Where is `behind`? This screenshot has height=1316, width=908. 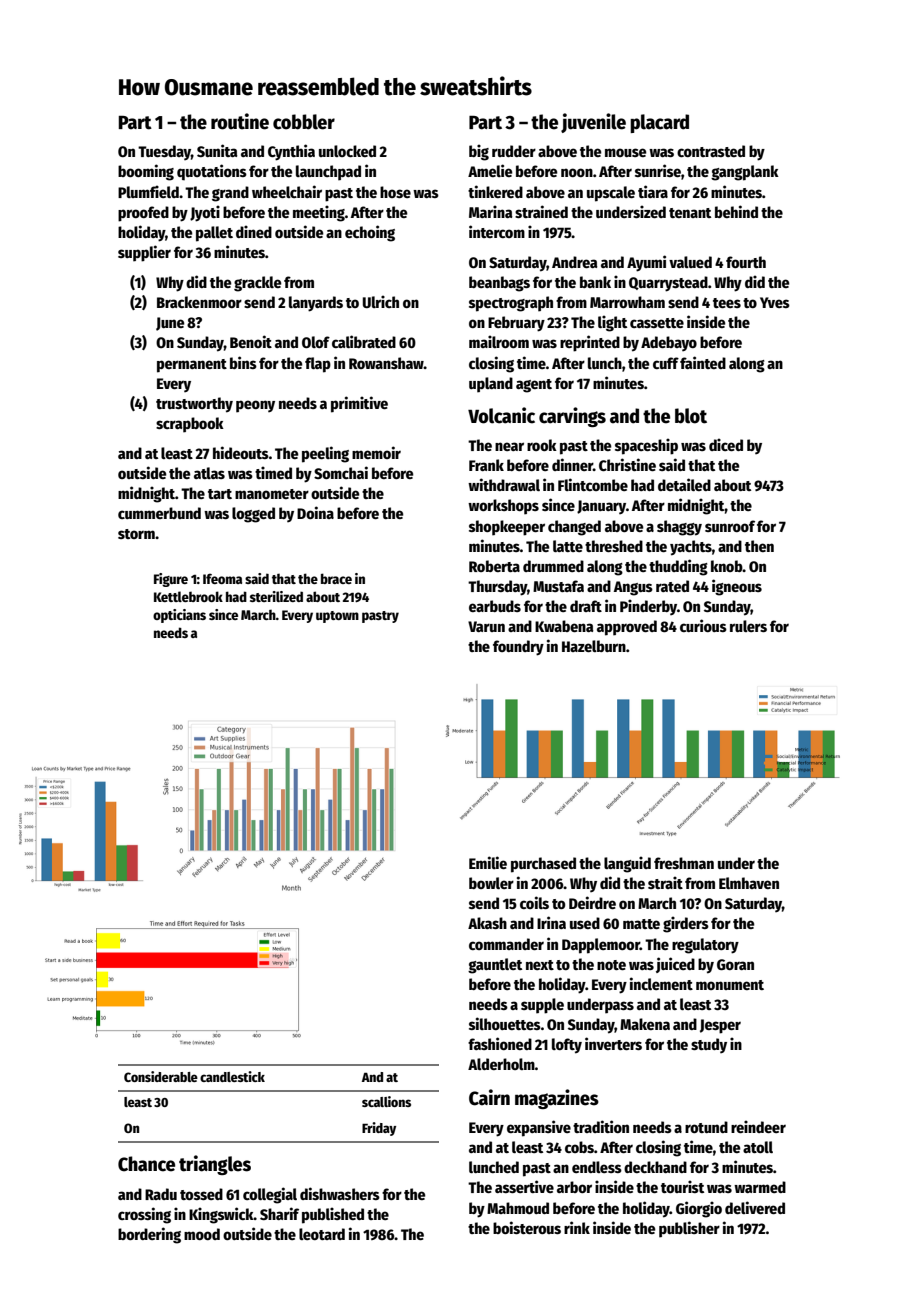 behind is located at coordinates (736, 211).
